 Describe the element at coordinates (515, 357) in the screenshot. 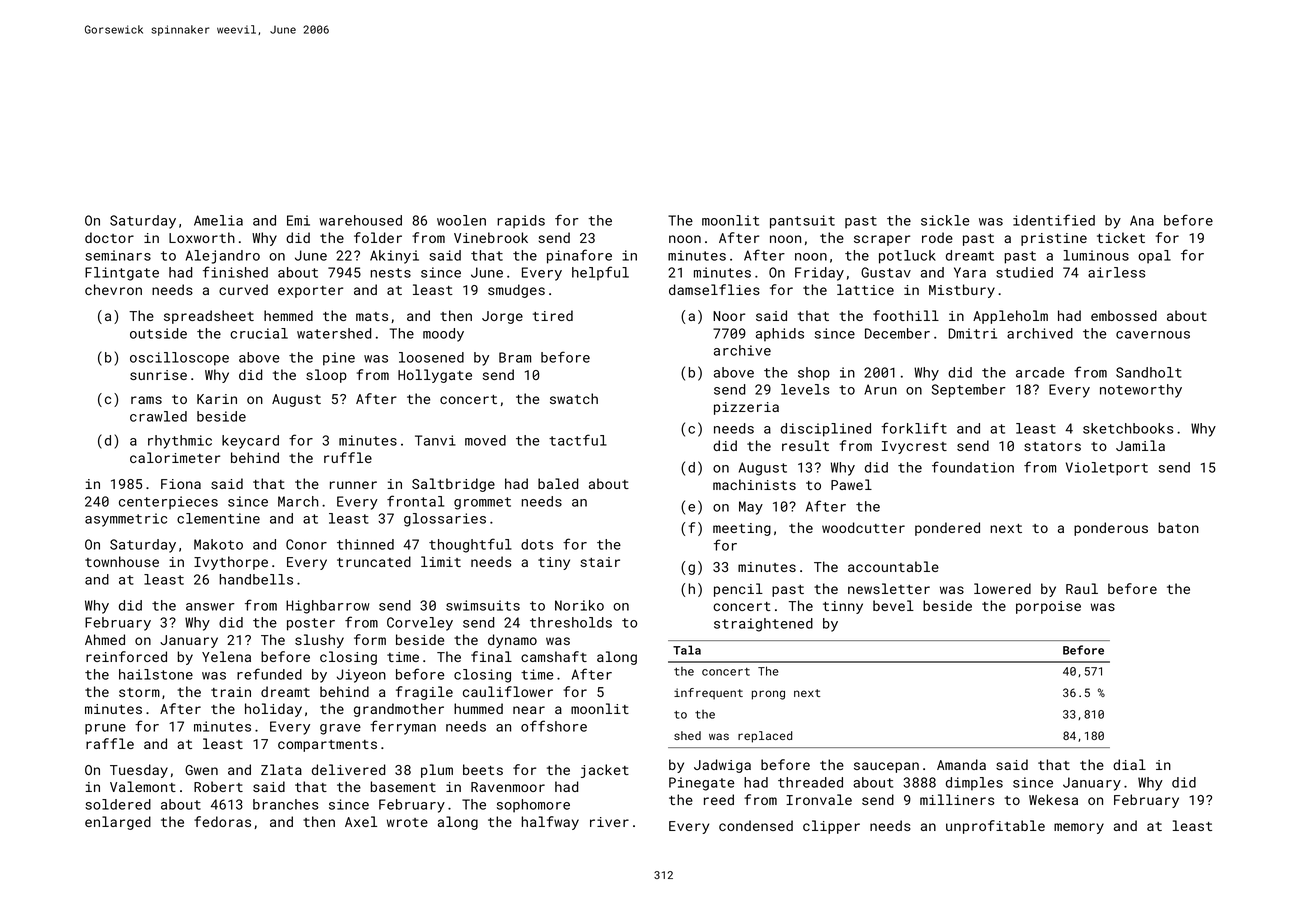

I see `Bram` at that location.
